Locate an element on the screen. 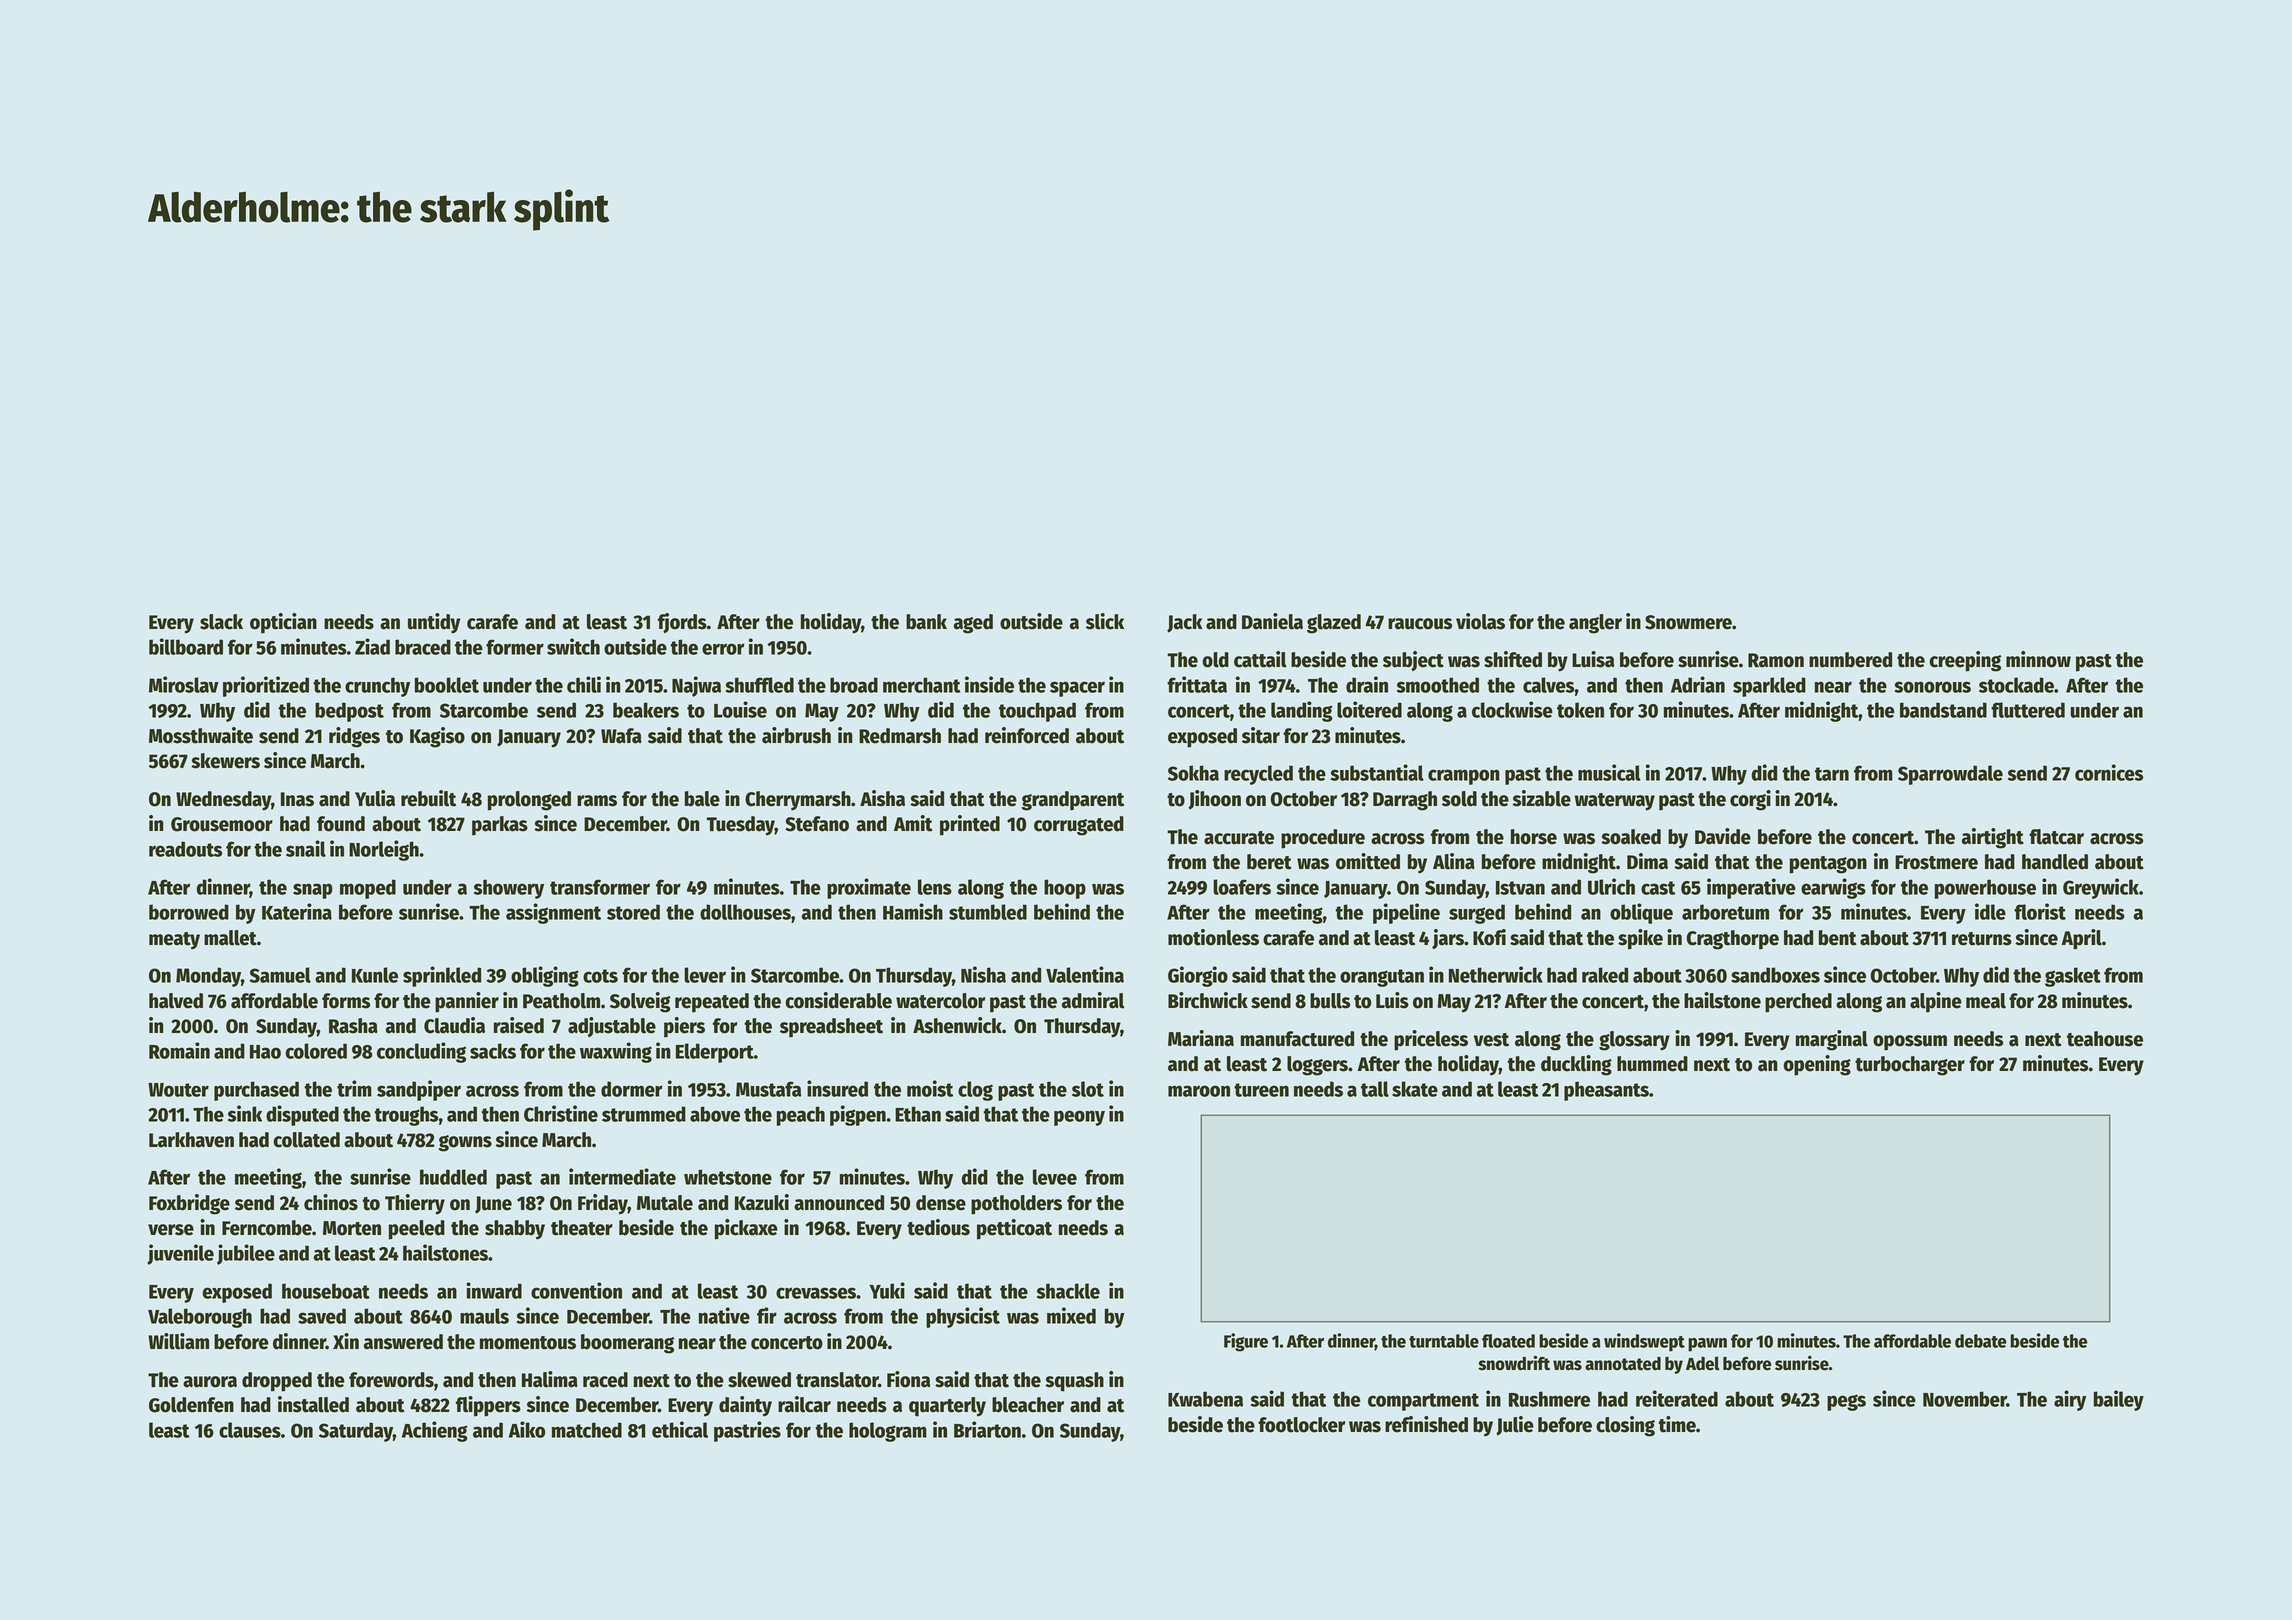 The width and height of the screenshot is (2292, 1620). bank is located at coordinates (926, 622).
